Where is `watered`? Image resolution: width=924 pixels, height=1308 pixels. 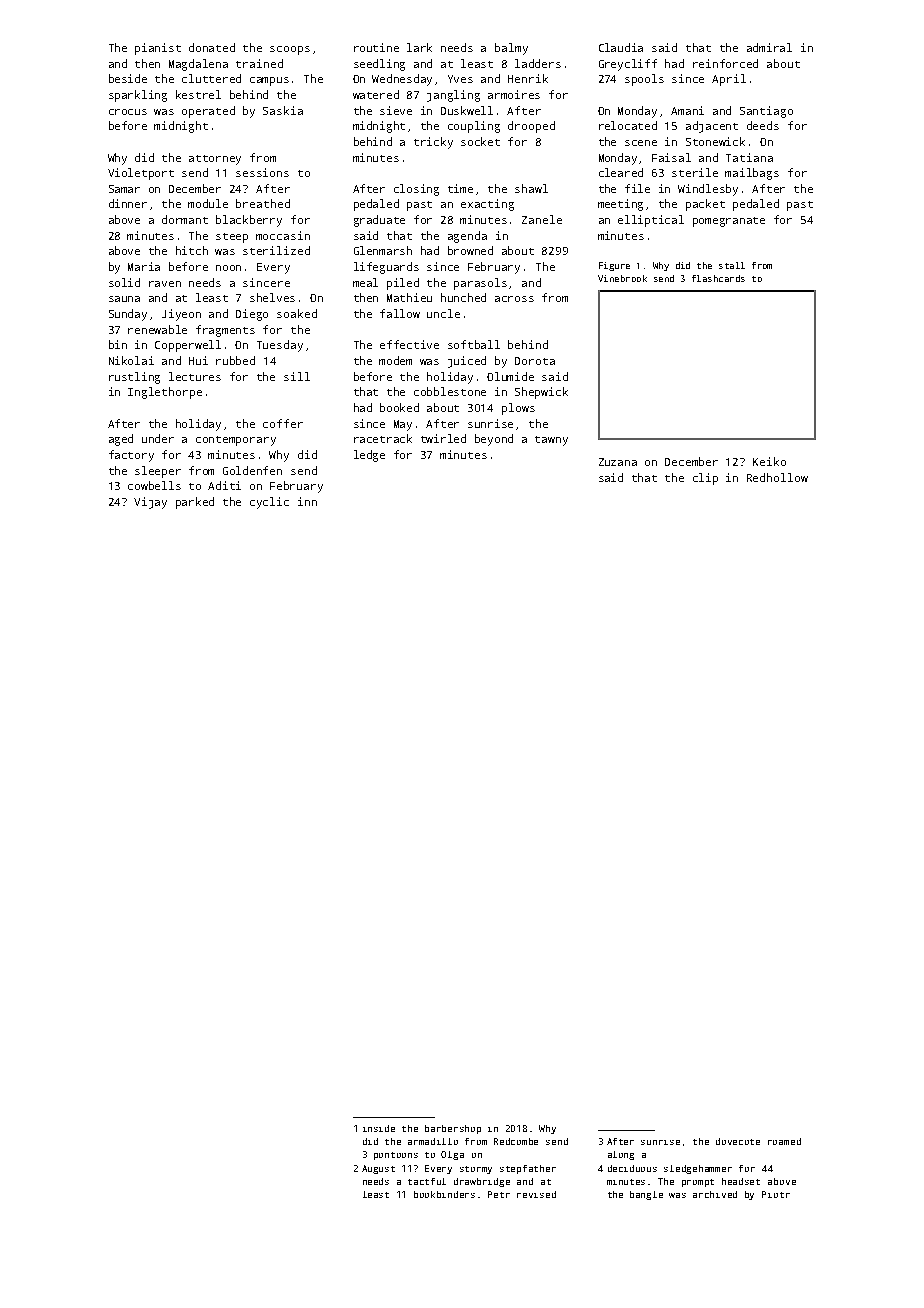
watered is located at coordinates (376, 94).
